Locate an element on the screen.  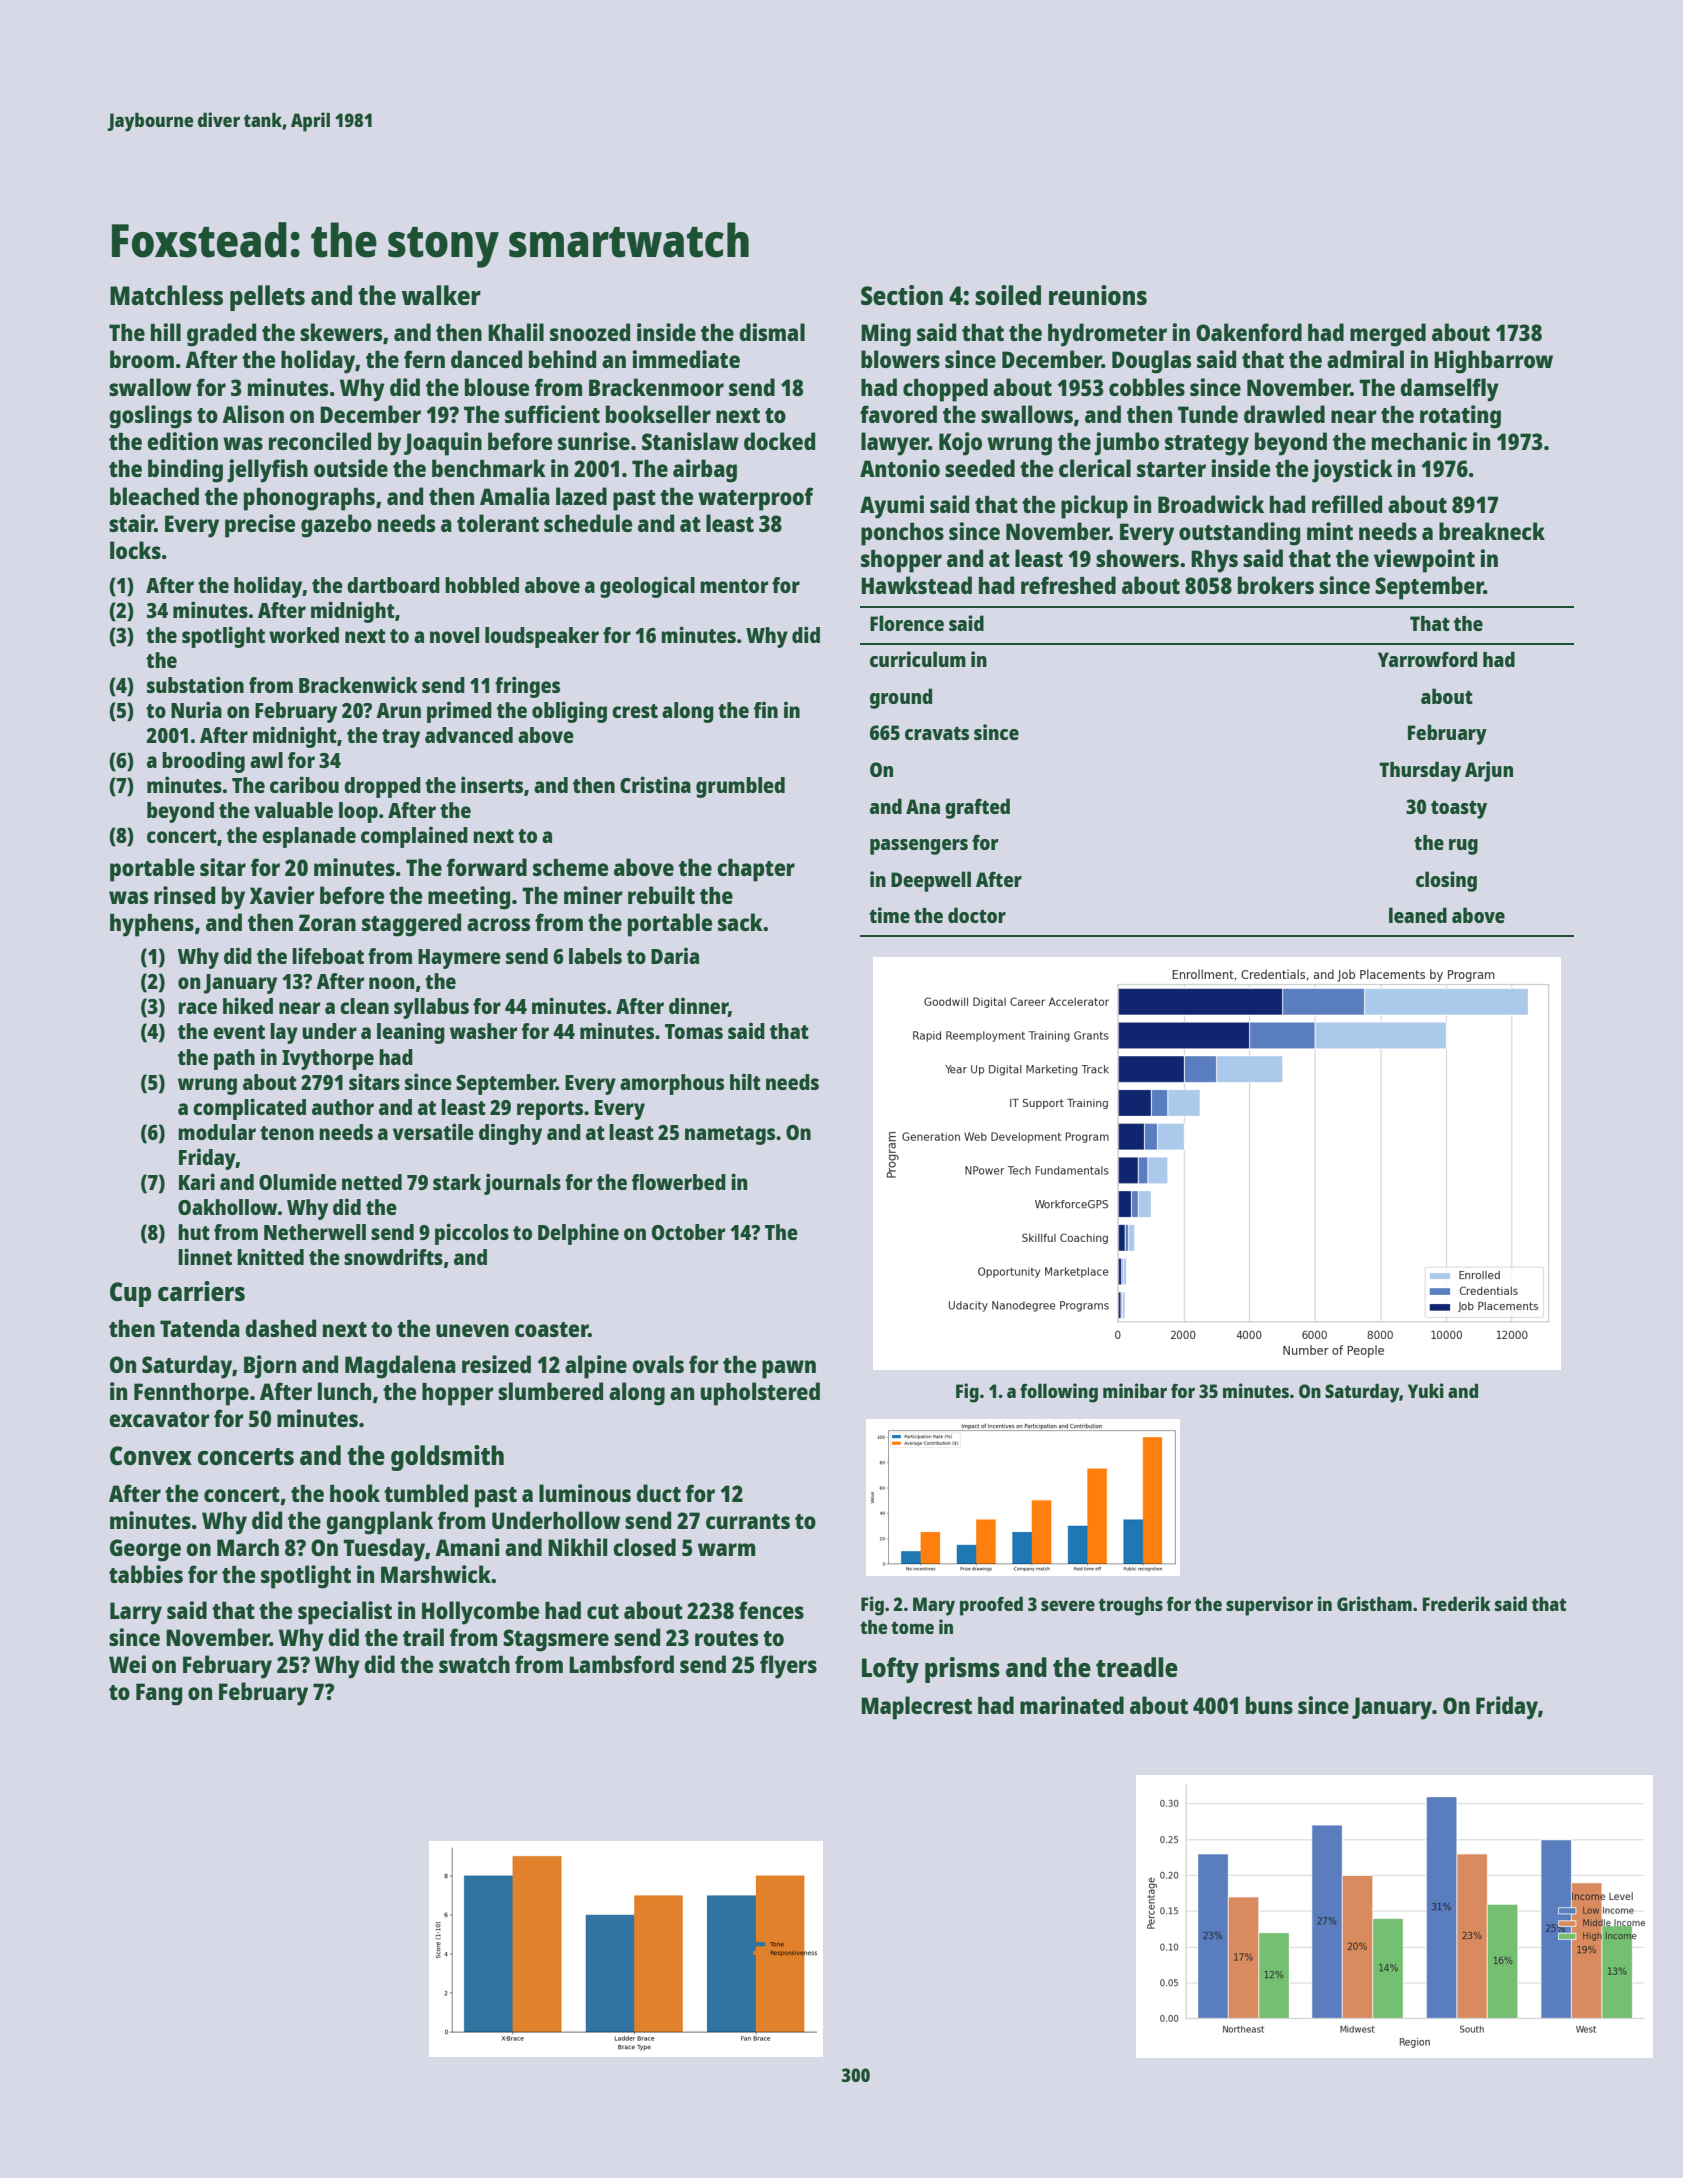
dismal is located at coordinates (772, 332).
